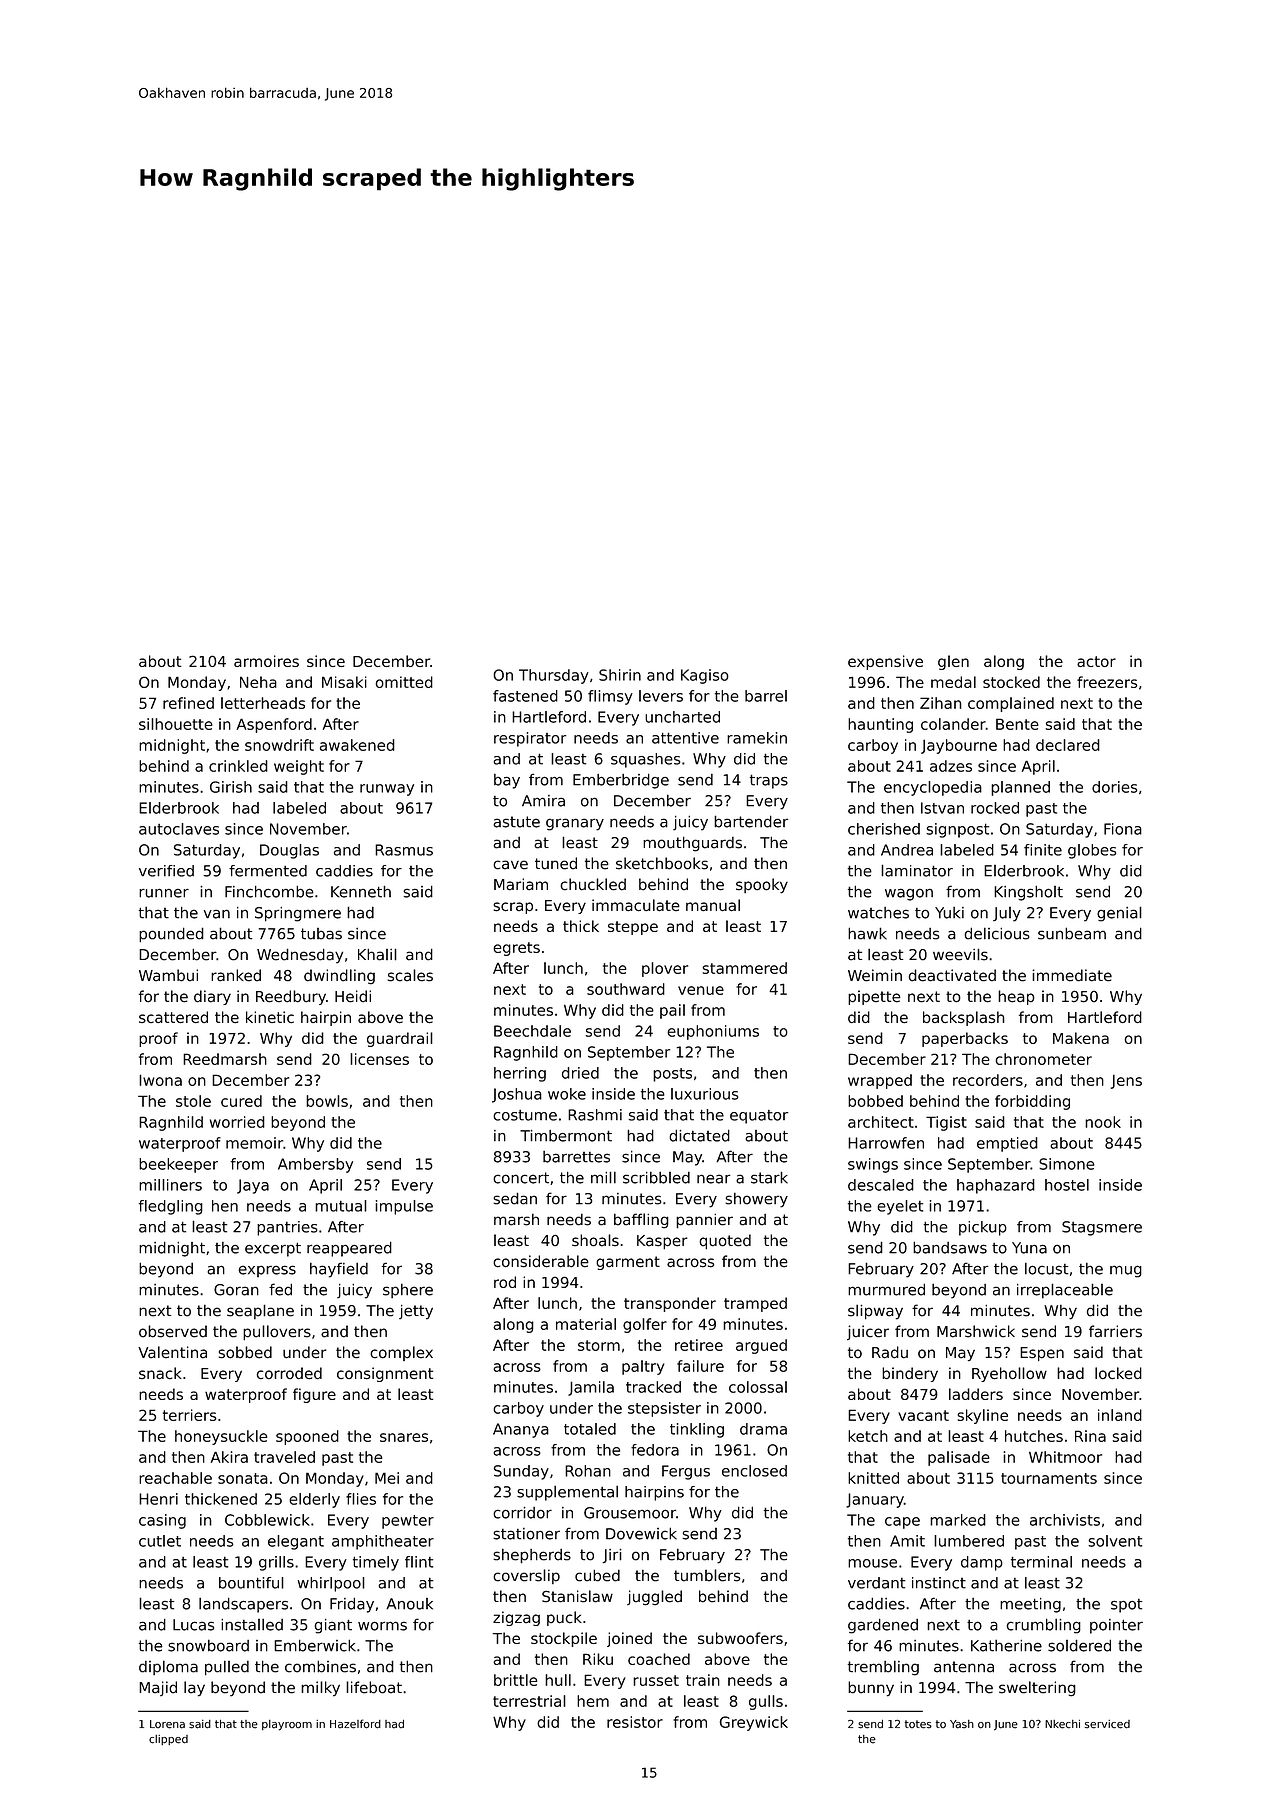 The image size is (1281, 1812). Describe the element at coordinates (254, 1143) in the screenshot. I see `memoir` at that location.
